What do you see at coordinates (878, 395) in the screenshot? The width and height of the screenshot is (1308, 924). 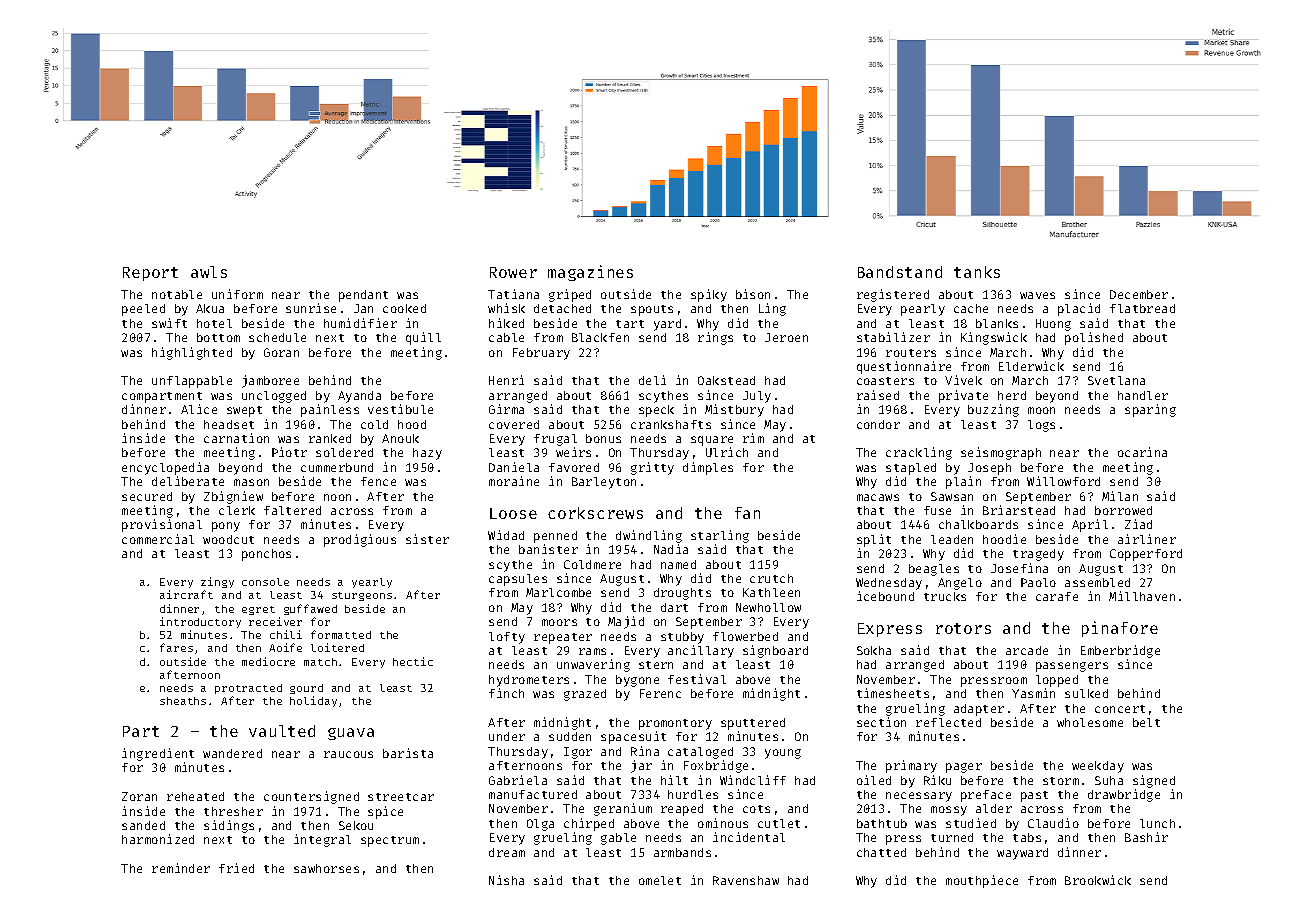 I see `raised` at bounding box center [878, 395].
